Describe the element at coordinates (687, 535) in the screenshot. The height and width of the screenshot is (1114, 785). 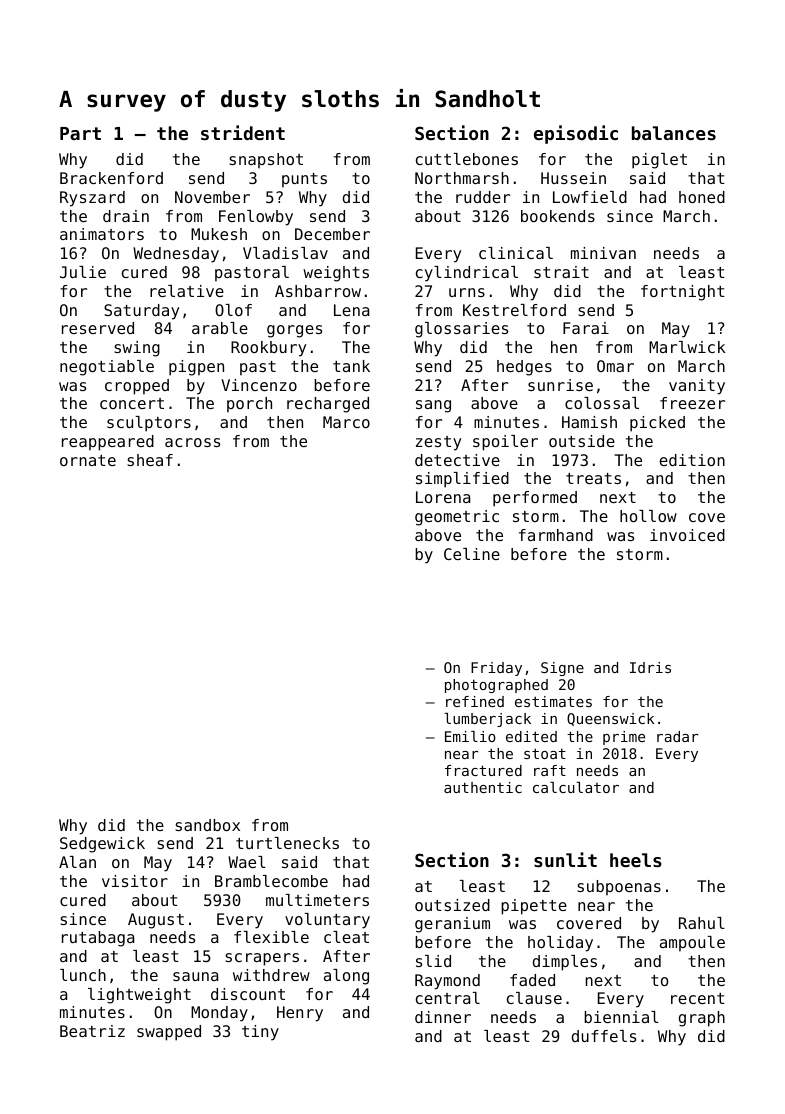
I see `invoiced` at that location.
